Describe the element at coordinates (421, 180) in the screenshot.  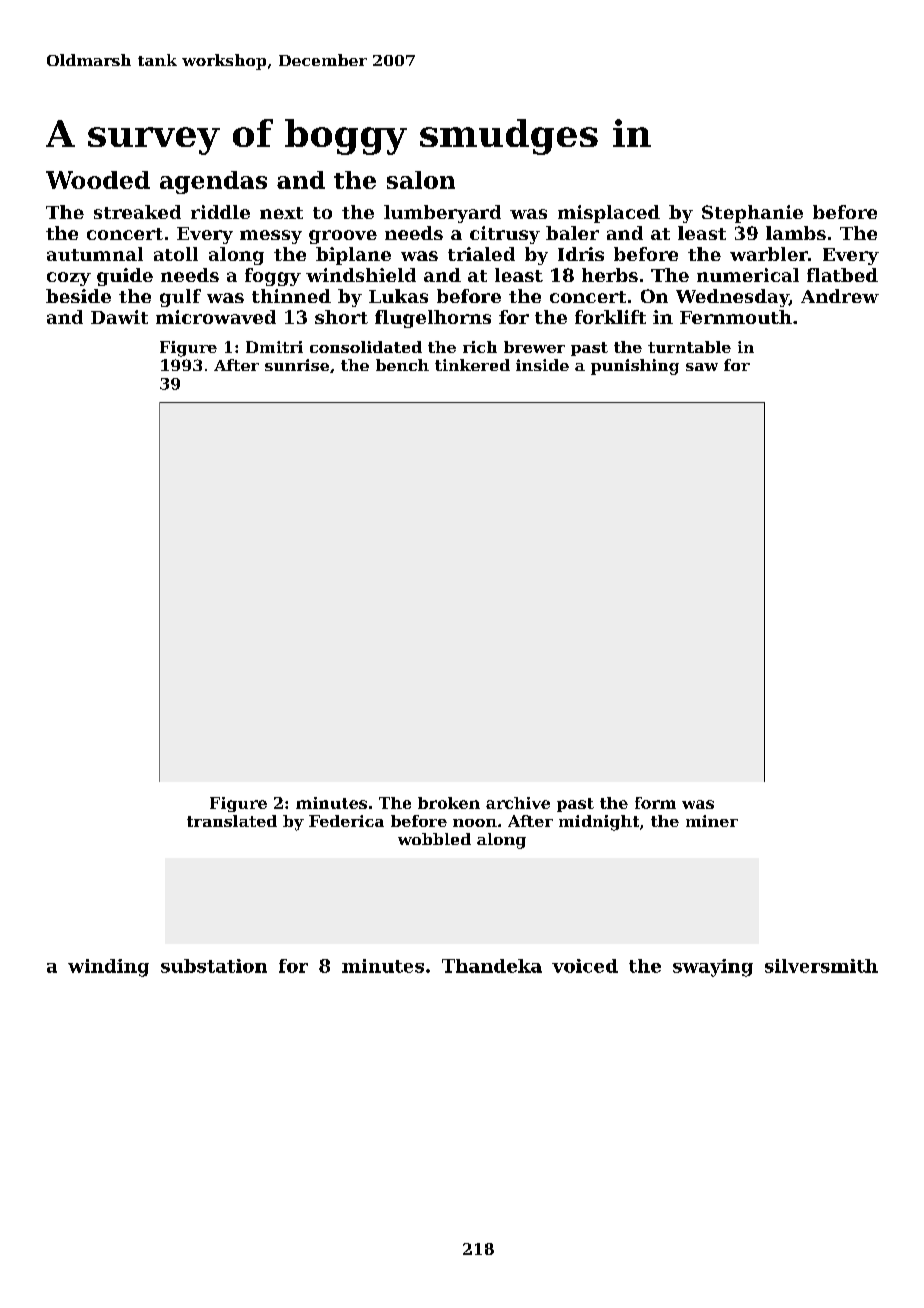
I see `salon` at that location.
